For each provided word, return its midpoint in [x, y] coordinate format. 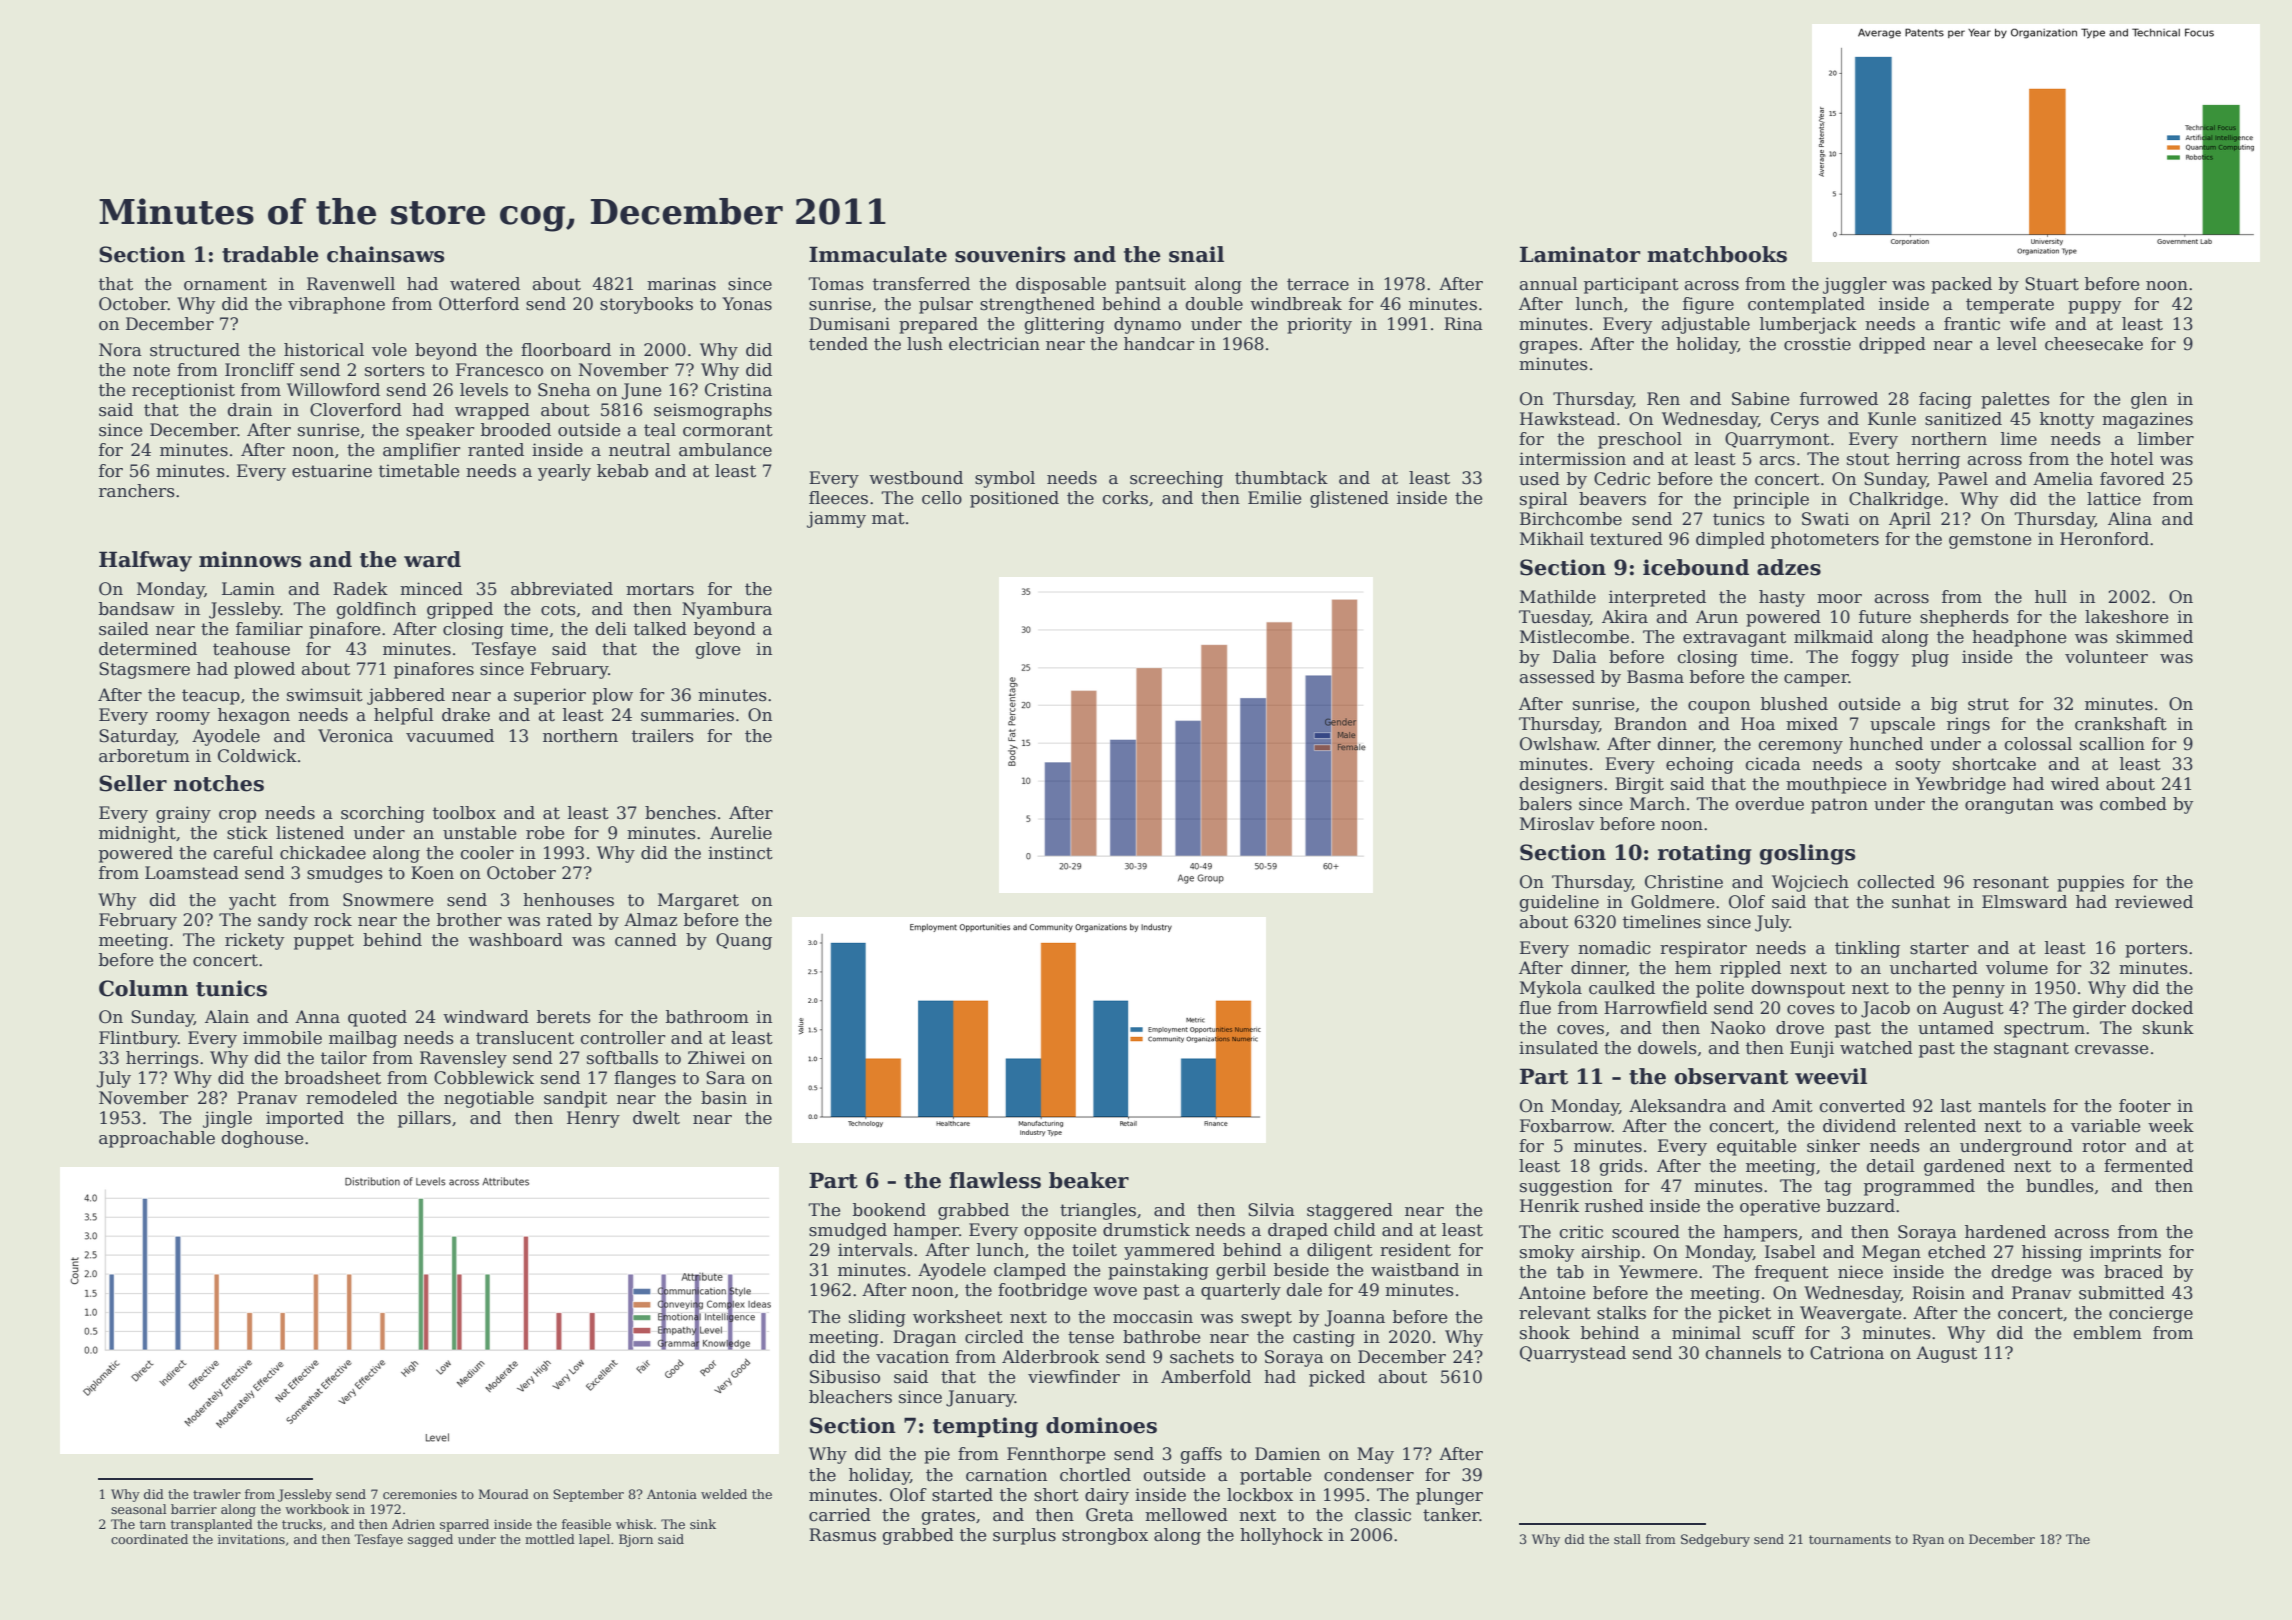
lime [2019, 439]
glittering [1065, 325]
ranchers [137, 491]
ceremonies [420, 1494]
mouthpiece [1836, 785]
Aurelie [741, 833]
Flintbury [138, 1039]
